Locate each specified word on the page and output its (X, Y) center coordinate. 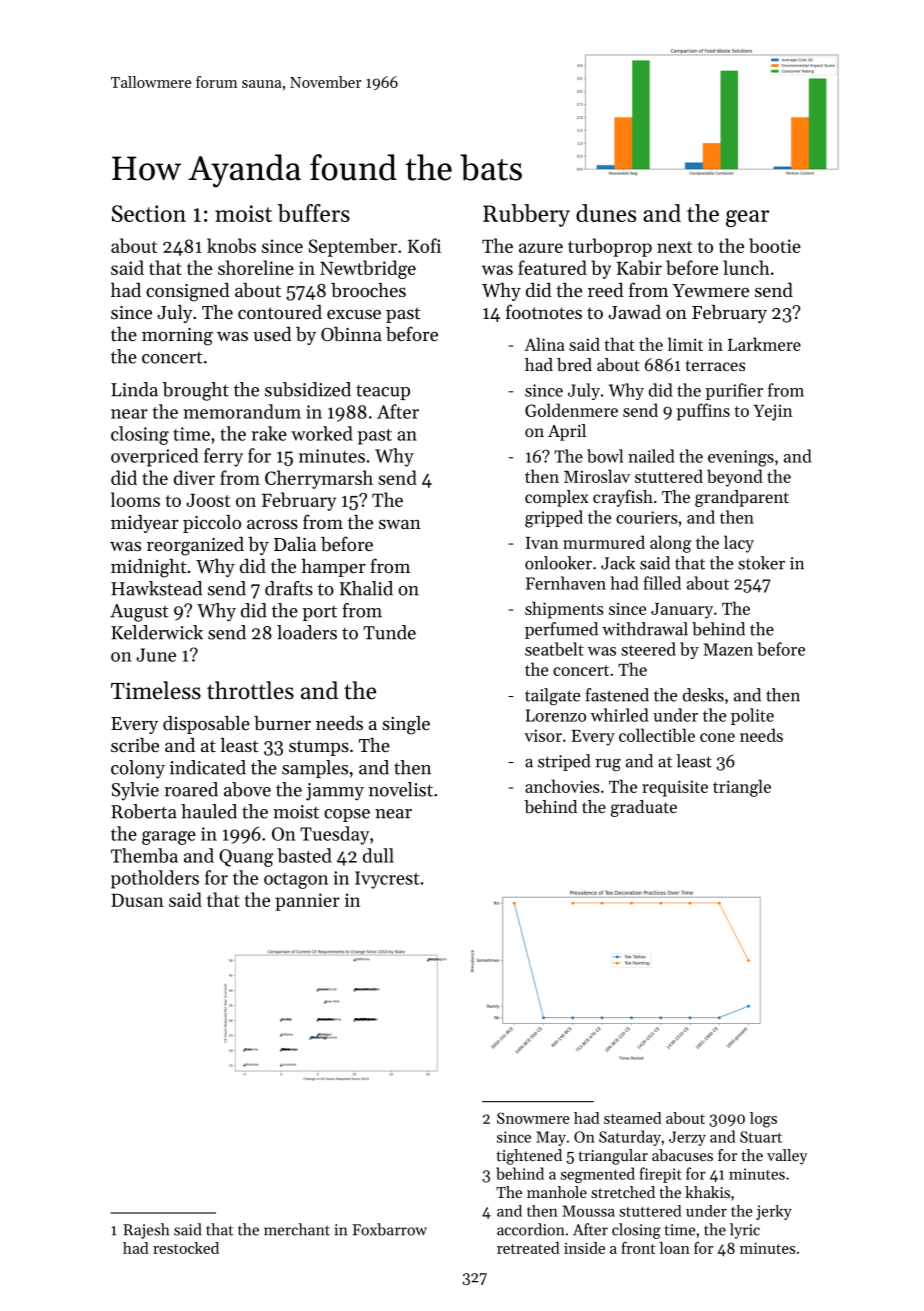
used (272, 334)
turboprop (610, 247)
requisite (675, 788)
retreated (528, 1248)
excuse (354, 314)
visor (543, 735)
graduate (644, 808)
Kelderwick (157, 632)
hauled (209, 811)
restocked (186, 1248)
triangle (742, 788)
